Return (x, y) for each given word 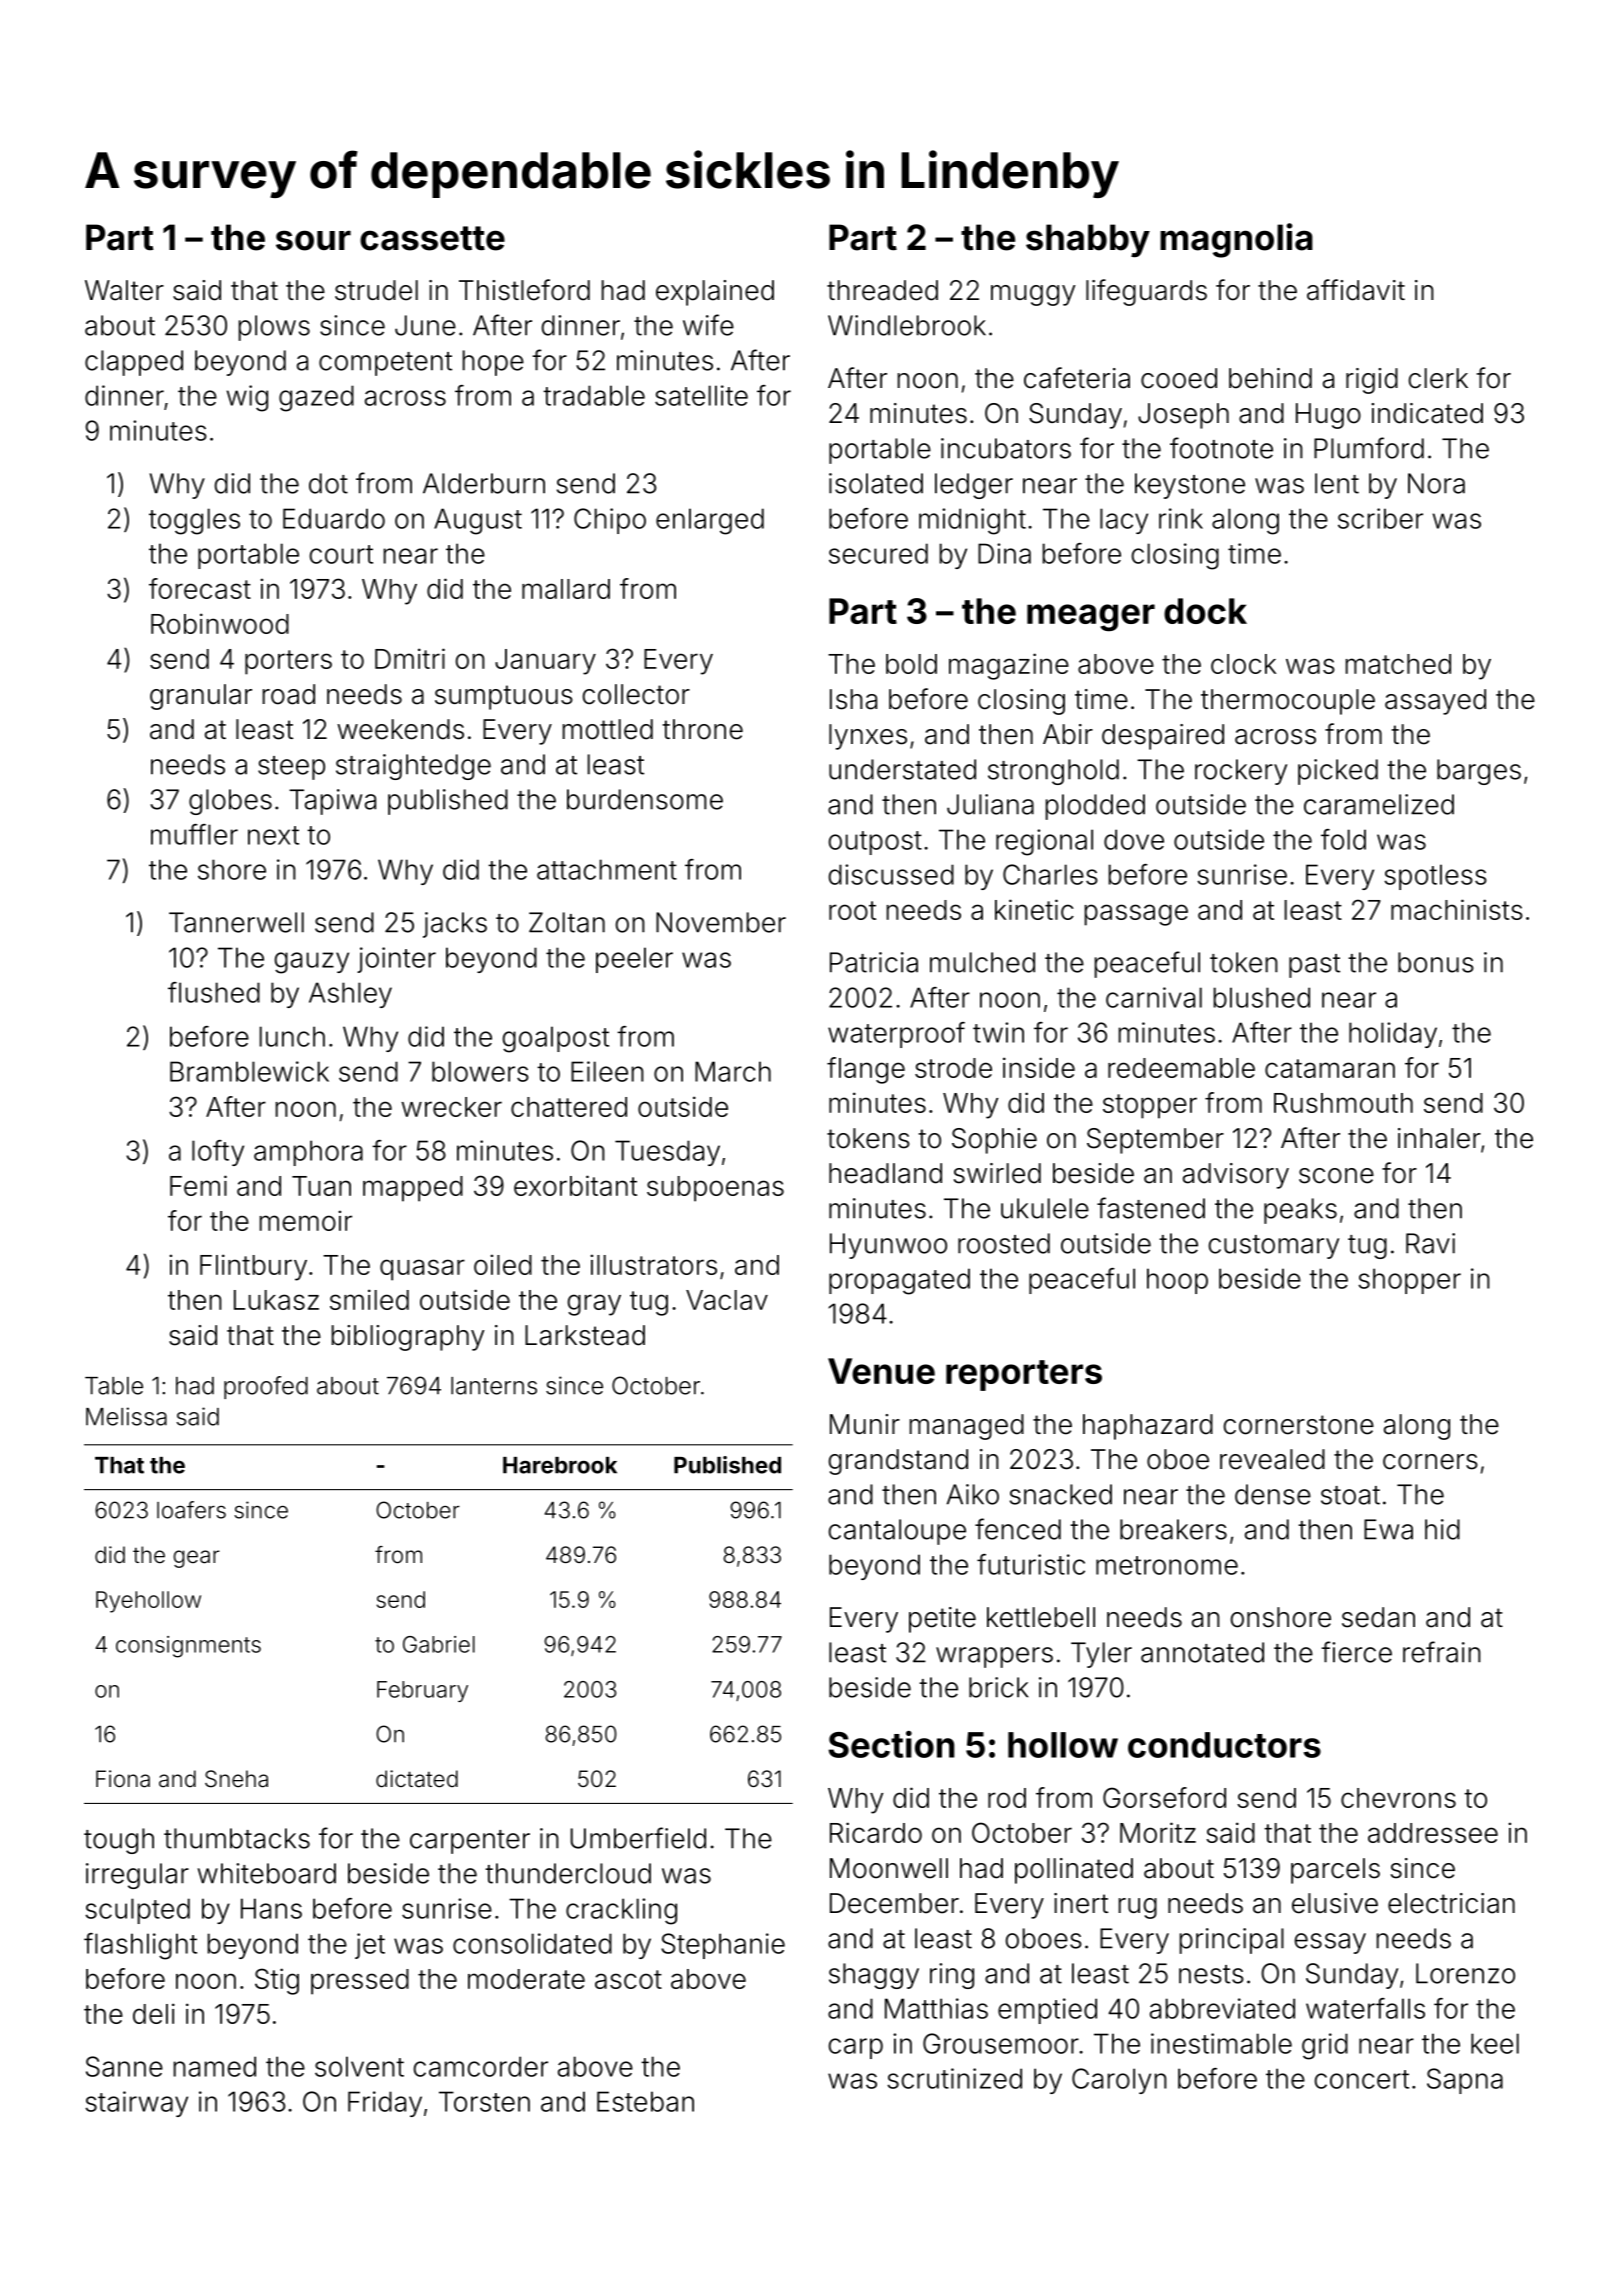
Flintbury (253, 1267)
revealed (1272, 1459)
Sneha (236, 1779)
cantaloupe (897, 1532)
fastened (1151, 1208)
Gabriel (439, 1644)
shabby (1088, 240)
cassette (432, 238)
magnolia (1236, 240)
